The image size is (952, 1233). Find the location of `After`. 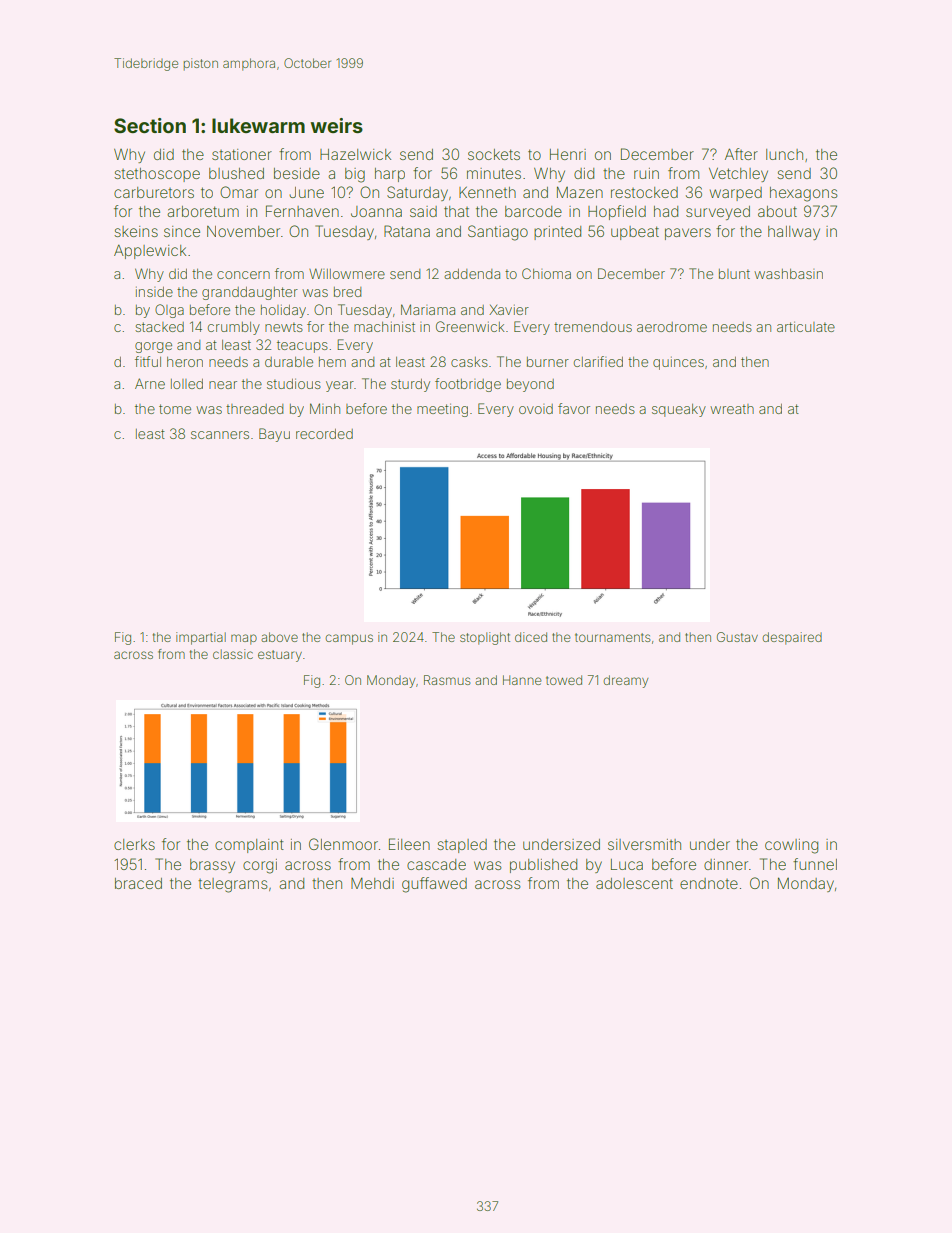

After is located at coordinates (741, 154).
